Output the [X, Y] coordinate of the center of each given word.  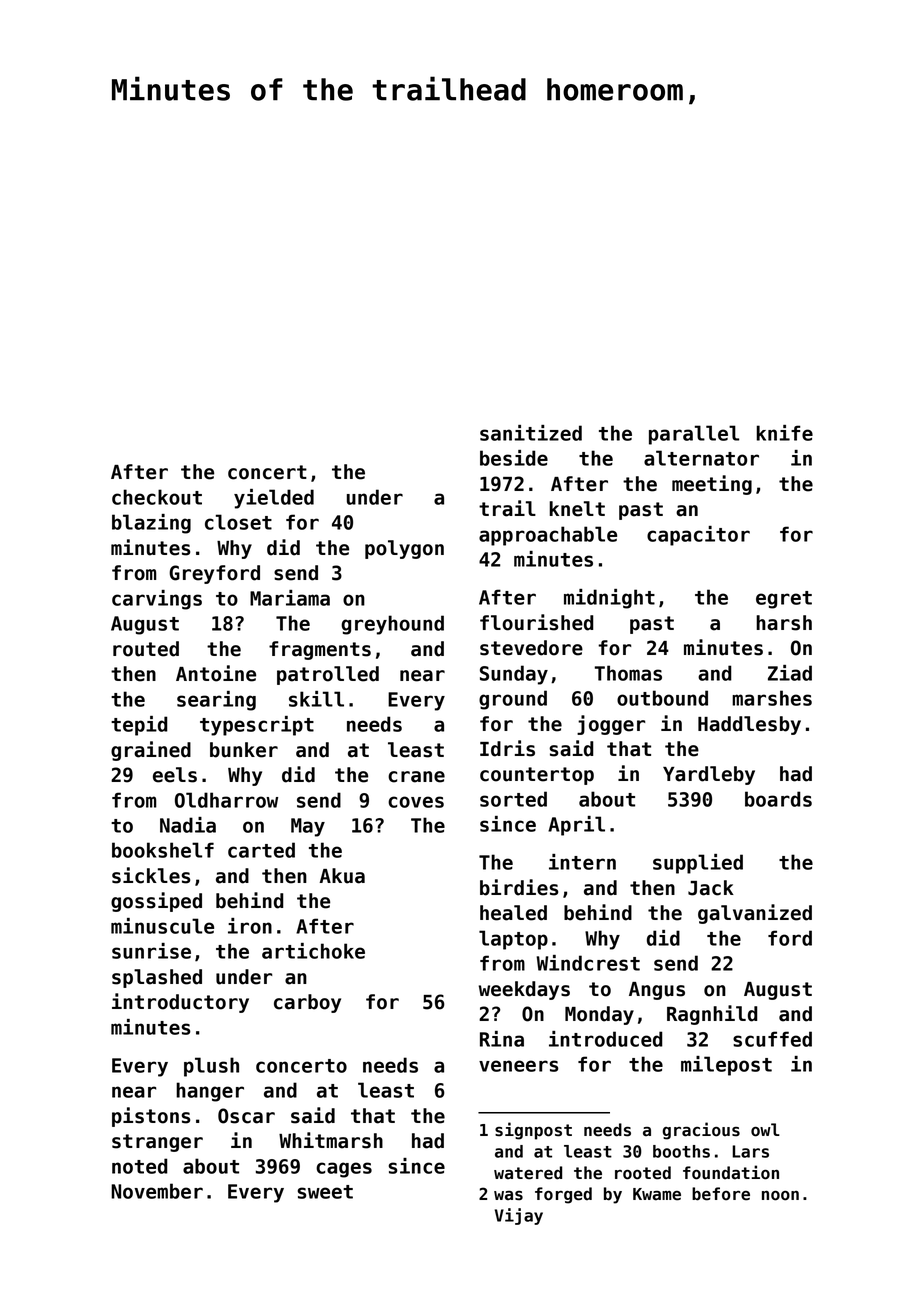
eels [175, 775]
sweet [325, 1192]
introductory [180, 1003]
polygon [404, 549]
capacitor [698, 536]
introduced [606, 1039]
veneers [519, 1066]
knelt [577, 509]
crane [416, 777]
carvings [157, 600]
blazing [151, 524]
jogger [611, 725]
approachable [548, 536]
